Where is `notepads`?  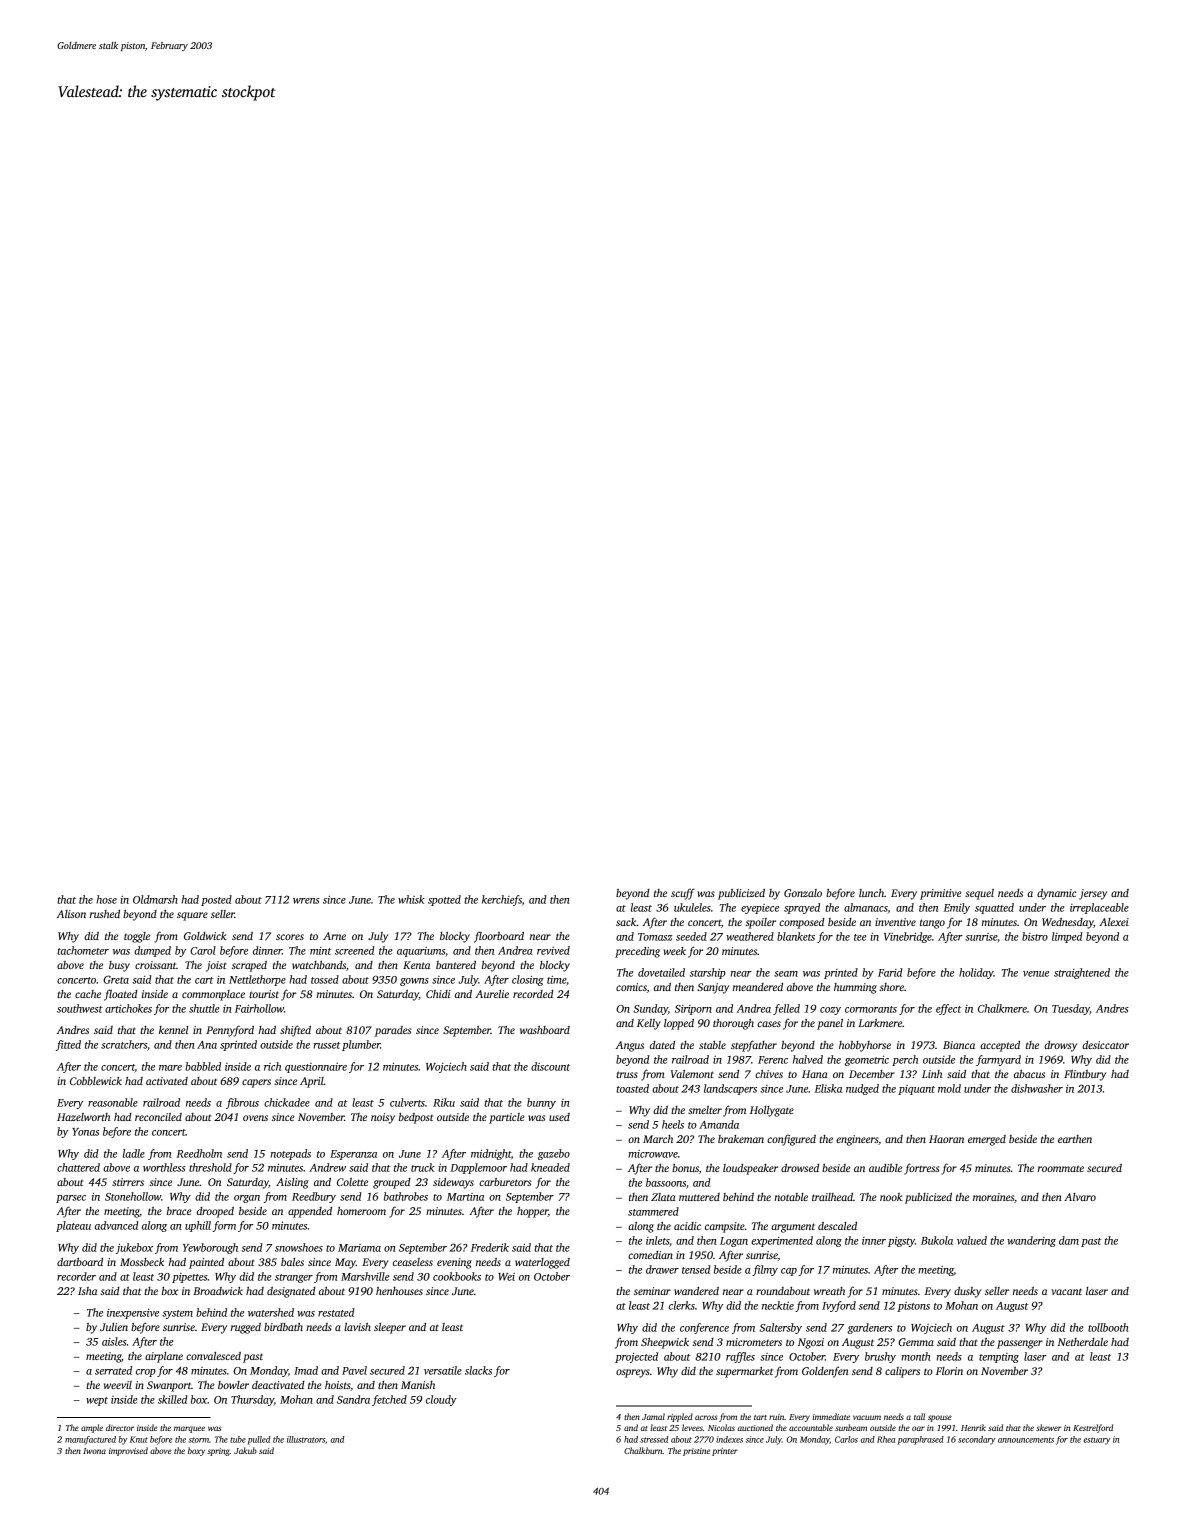 notepads is located at coordinates (291, 1154).
